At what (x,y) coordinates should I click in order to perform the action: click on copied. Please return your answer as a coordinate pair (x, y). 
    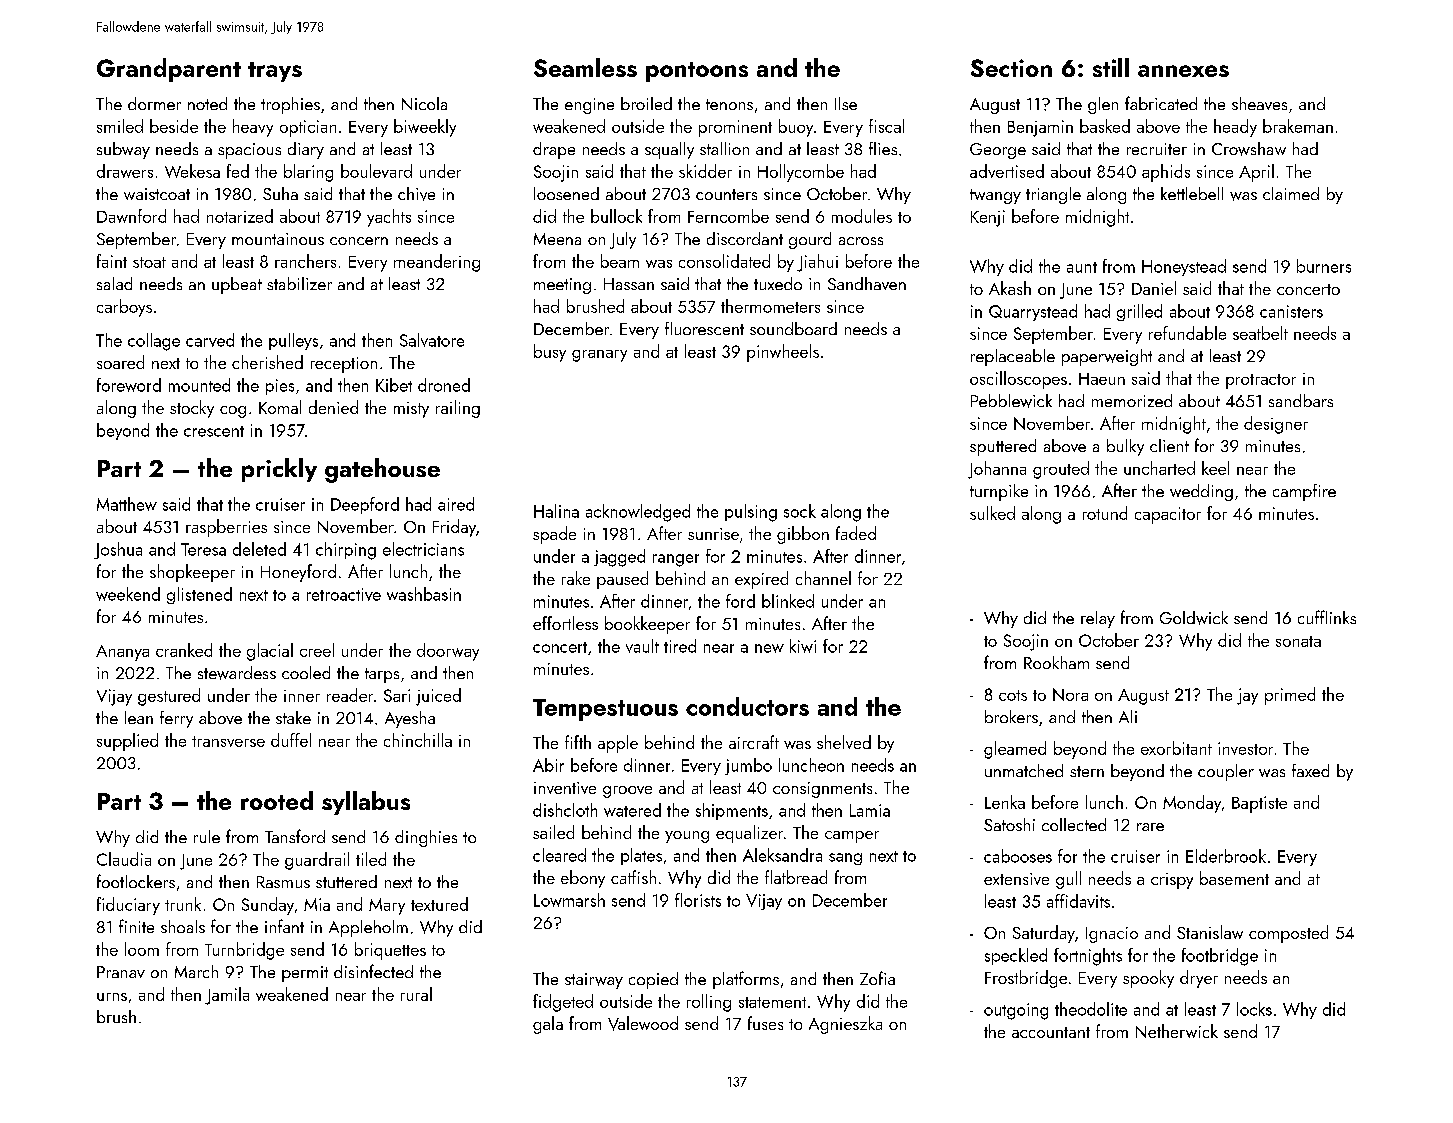
    Looking at the image, I should click on (653, 980).
